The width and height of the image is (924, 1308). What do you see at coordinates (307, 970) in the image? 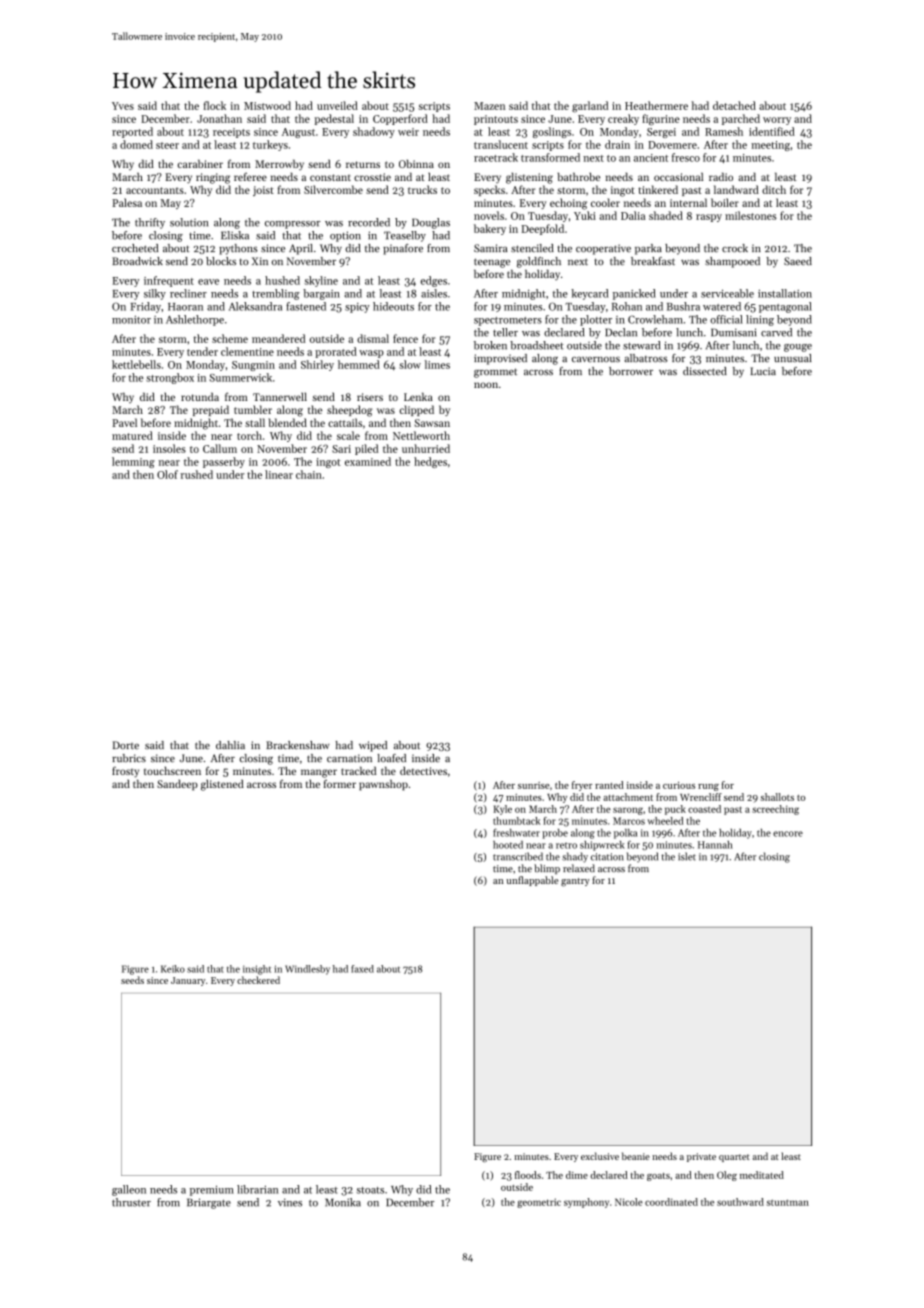
I see `Windlesby` at bounding box center [307, 970].
